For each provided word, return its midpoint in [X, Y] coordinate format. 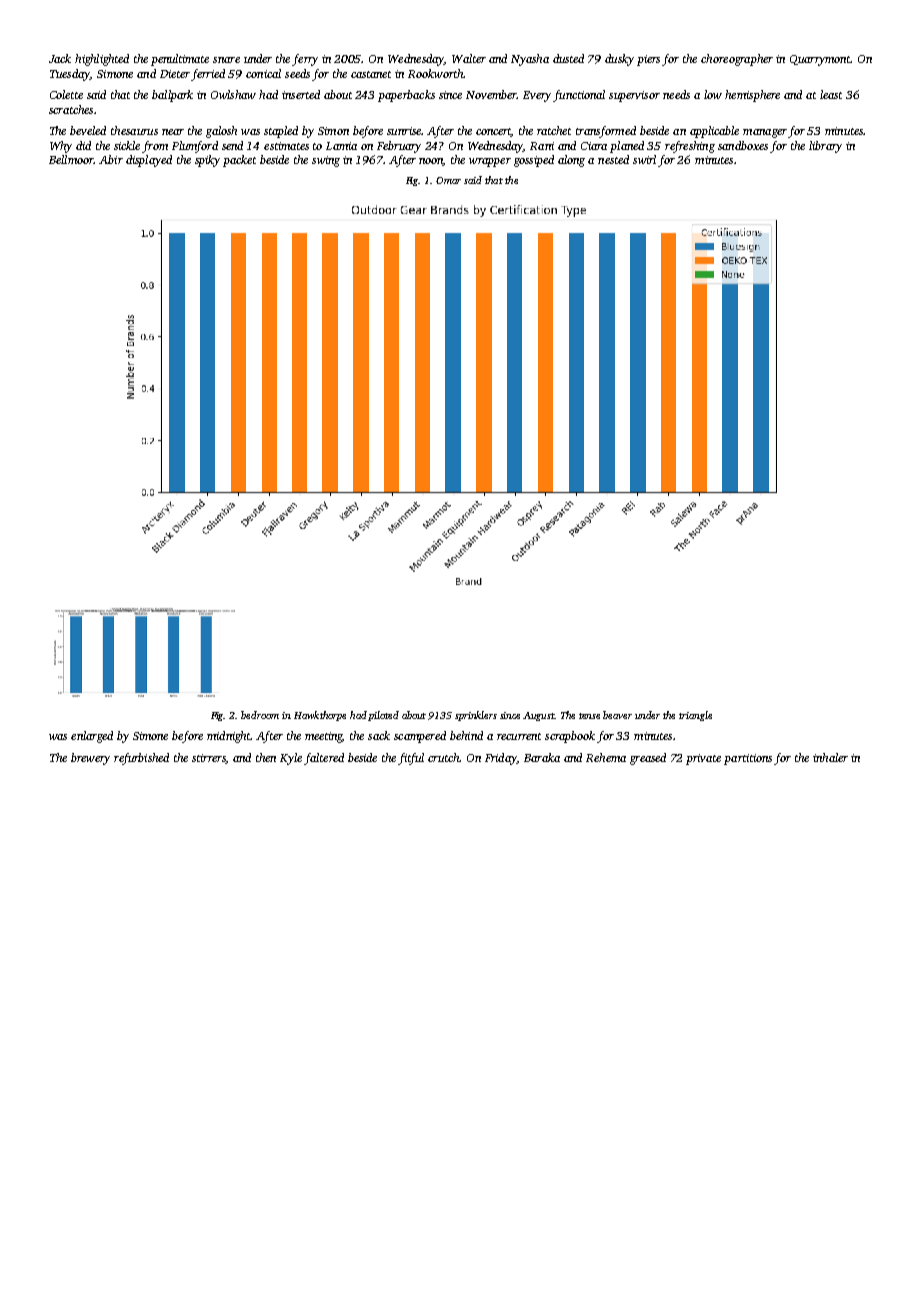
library [825, 147]
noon [431, 162]
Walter [469, 58]
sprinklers [476, 716]
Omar [448, 180]
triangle [695, 716]
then [266, 757]
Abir [111, 159]
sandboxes [743, 145]
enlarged [92, 737]
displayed [149, 161]
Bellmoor [71, 159]
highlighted [102, 60]
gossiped [534, 161]
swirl [644, 159]
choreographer [737, 60]
